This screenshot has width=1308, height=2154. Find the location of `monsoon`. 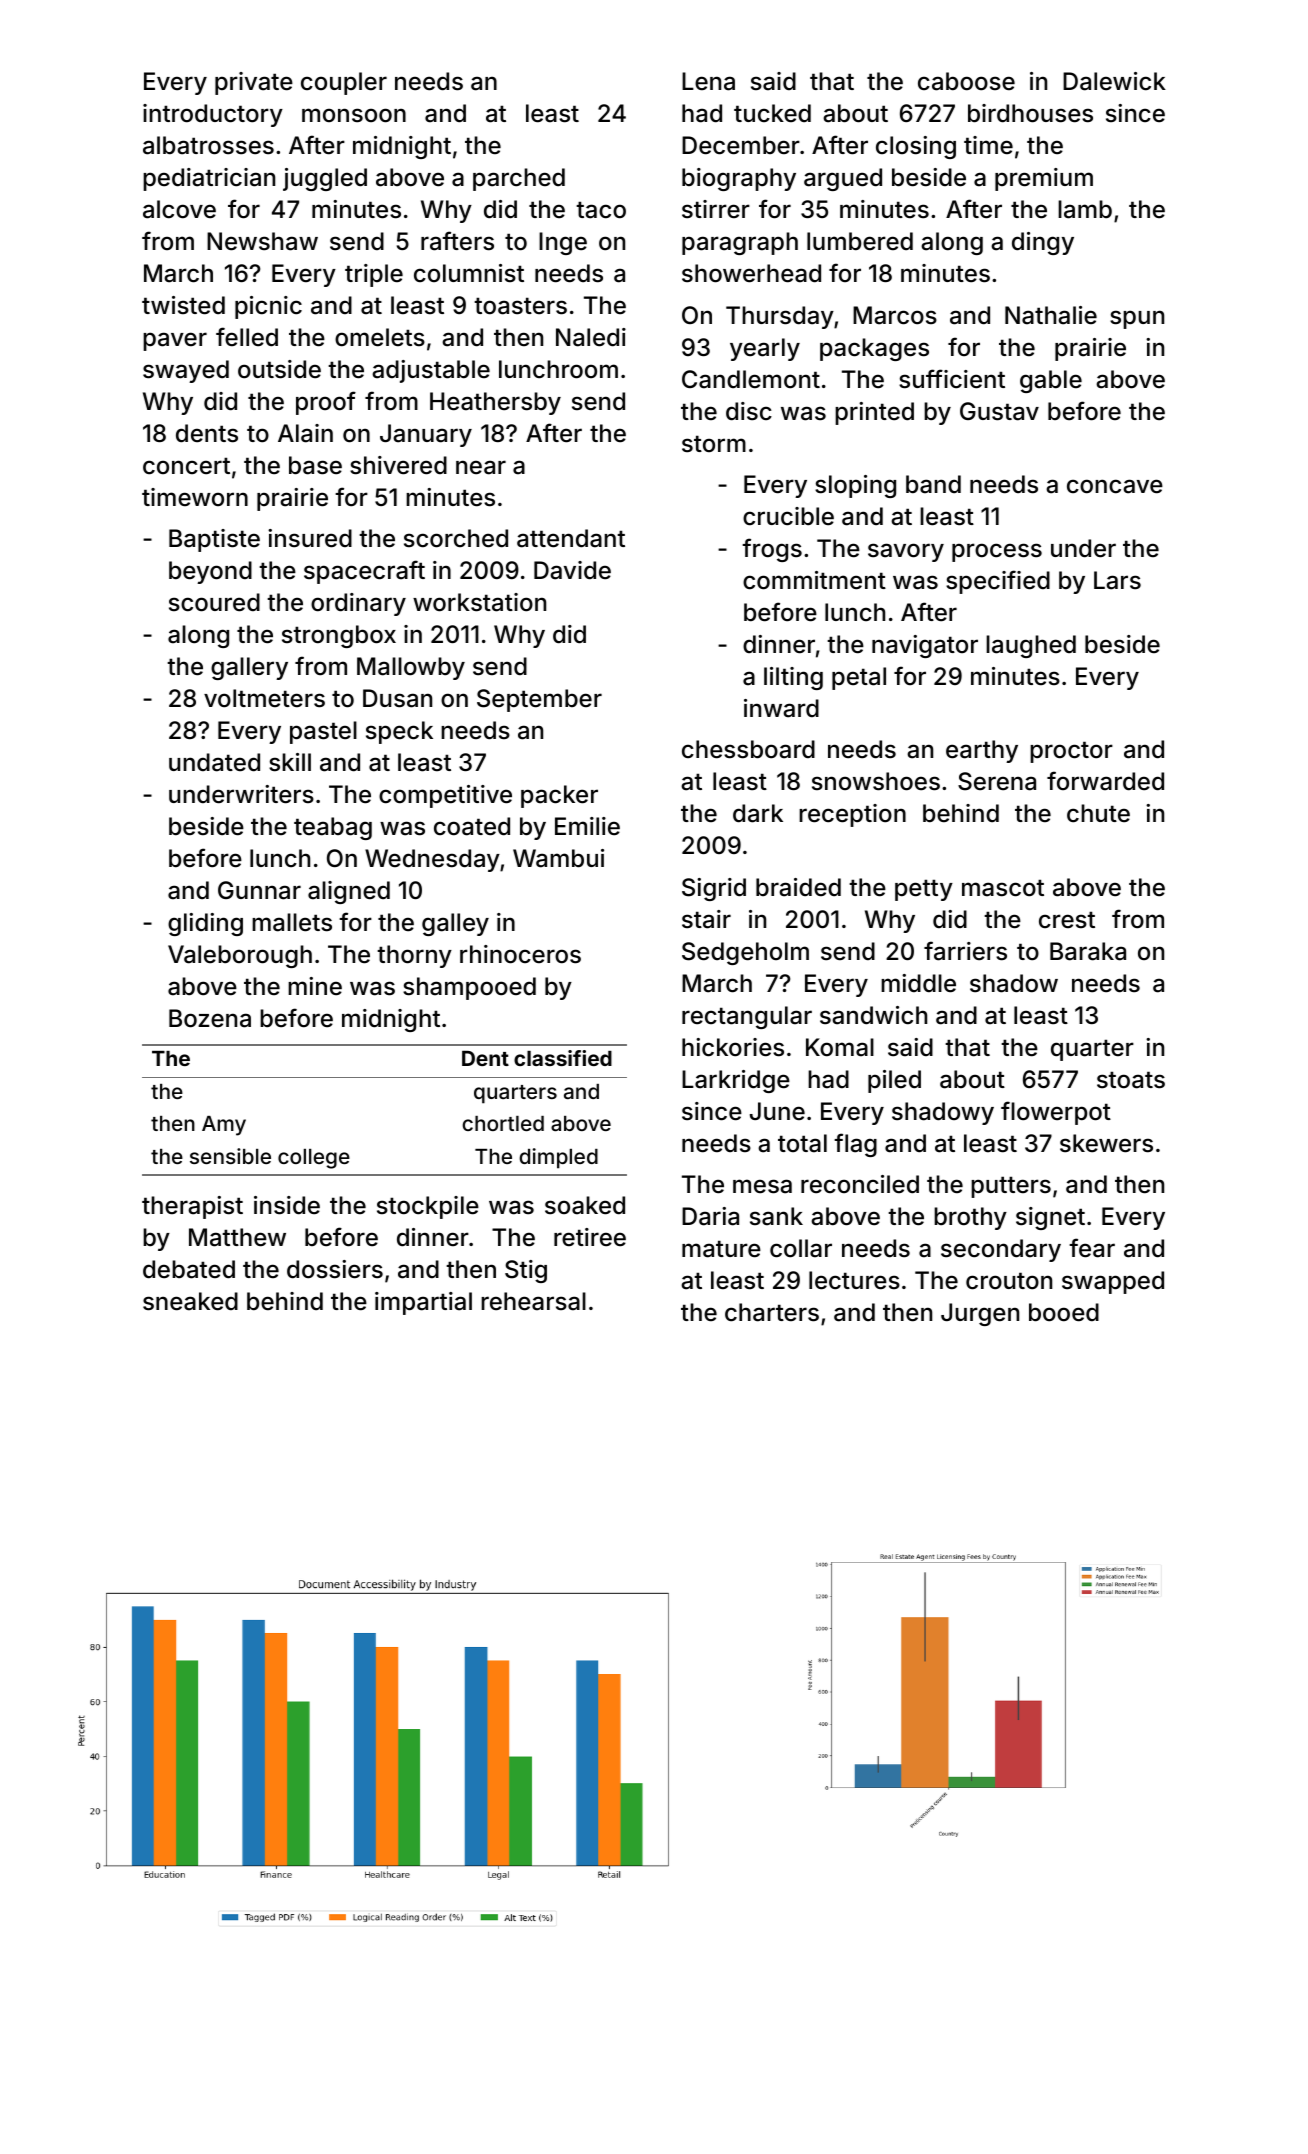

monsoon is located at coordinates (354, 115).
